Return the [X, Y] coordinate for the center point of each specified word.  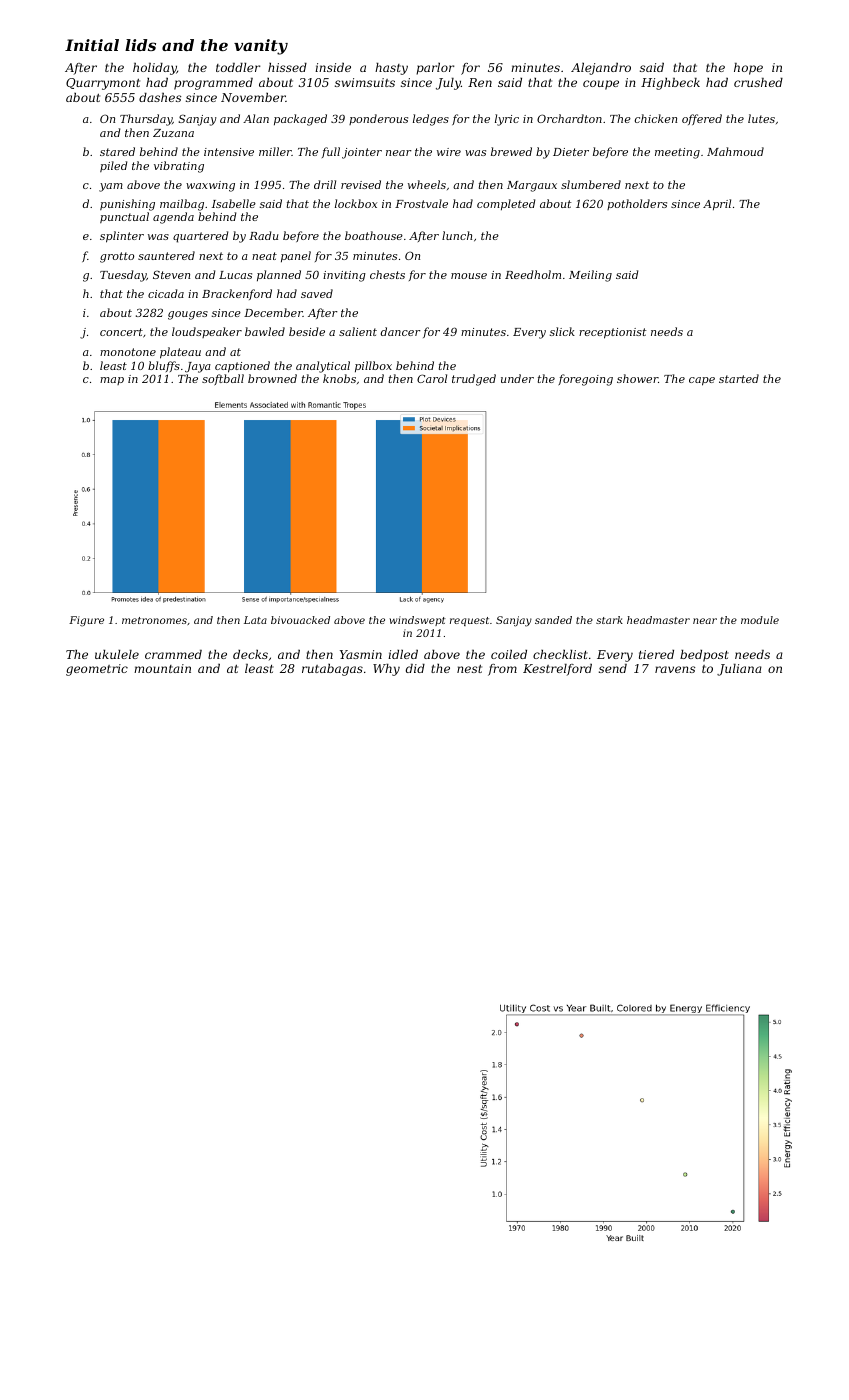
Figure [86, 621]
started [739, 378]
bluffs [164, 366]
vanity [261, 47]
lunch [457, 235]
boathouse [374, 235]
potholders [637, 204]
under [517, 378]
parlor [435, 69]
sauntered [166, 255]
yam [111, 187]
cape [702, 381]
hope [748, 69]
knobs [339, 378]
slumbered [591, 184]
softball [223, 379]
